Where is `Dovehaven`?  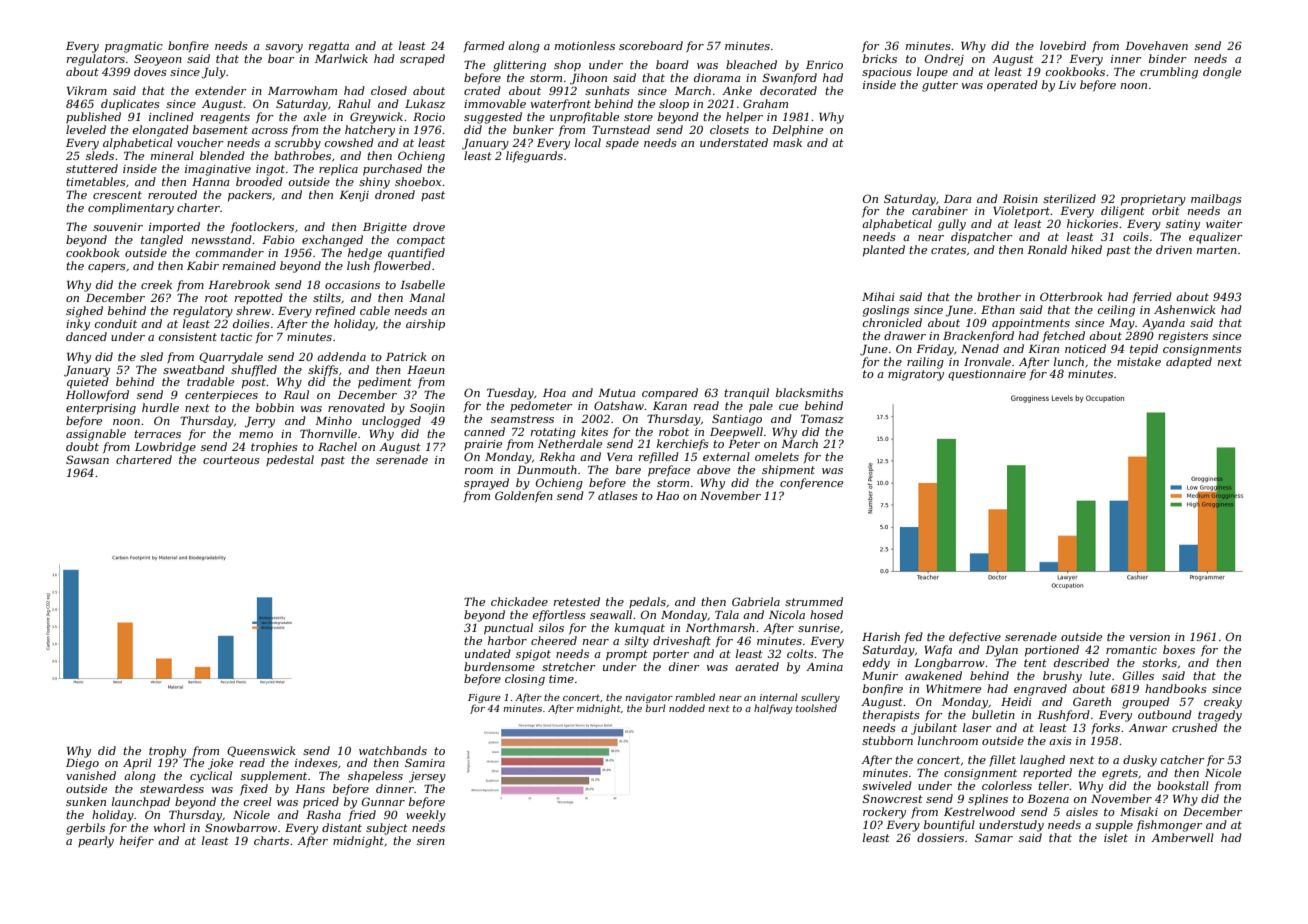 Dovehaven is located at coordinates (1156, 45).
